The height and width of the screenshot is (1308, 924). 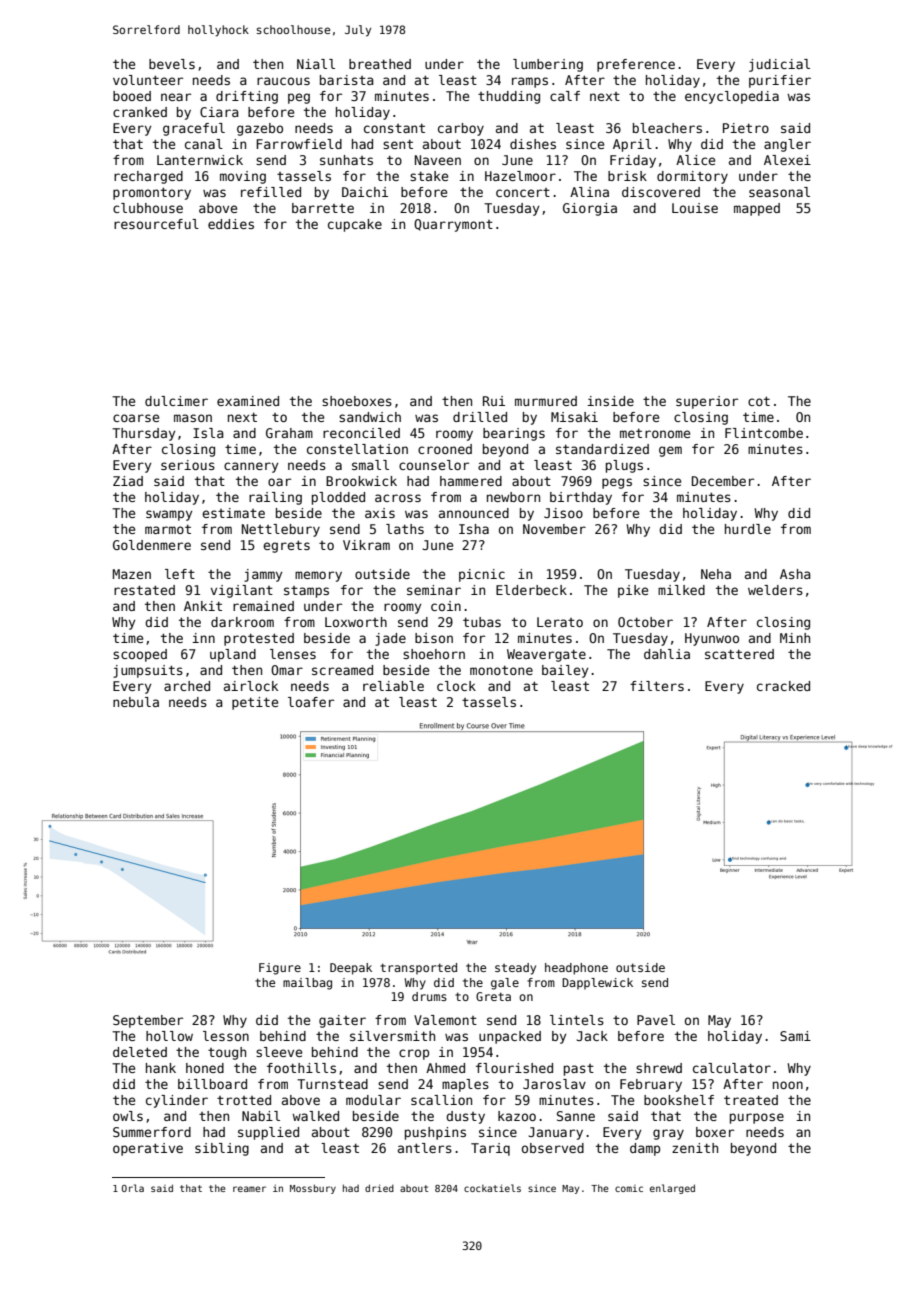 I want to click on bevels, so click(x=172, y=64).
